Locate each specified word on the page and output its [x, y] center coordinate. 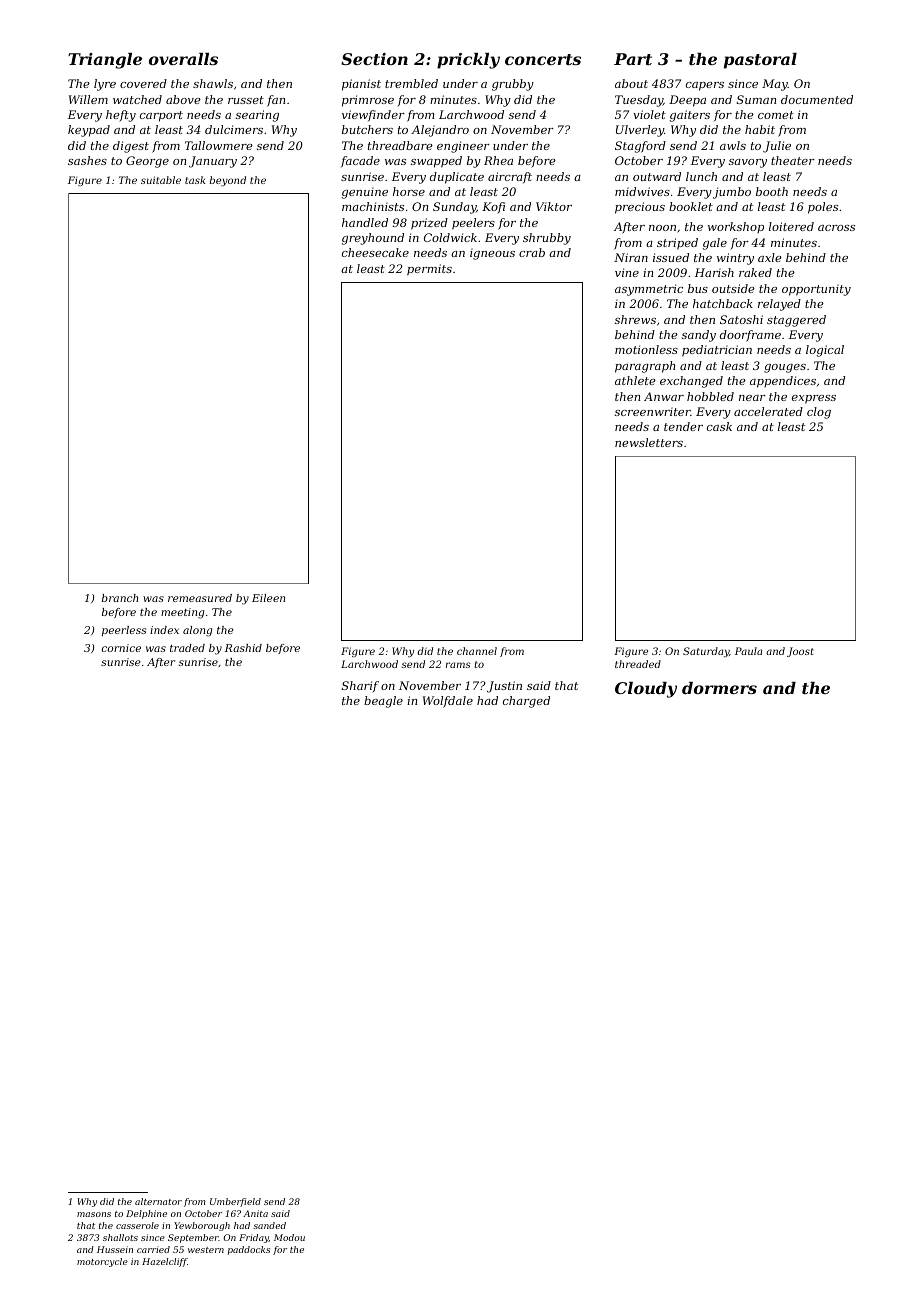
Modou [289, 1237]
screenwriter [653, 411]
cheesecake [375, 252]
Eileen [268, 598]
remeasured [200, 598]
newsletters [649, 442]
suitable [161, 180]
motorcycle [102, 1262]
